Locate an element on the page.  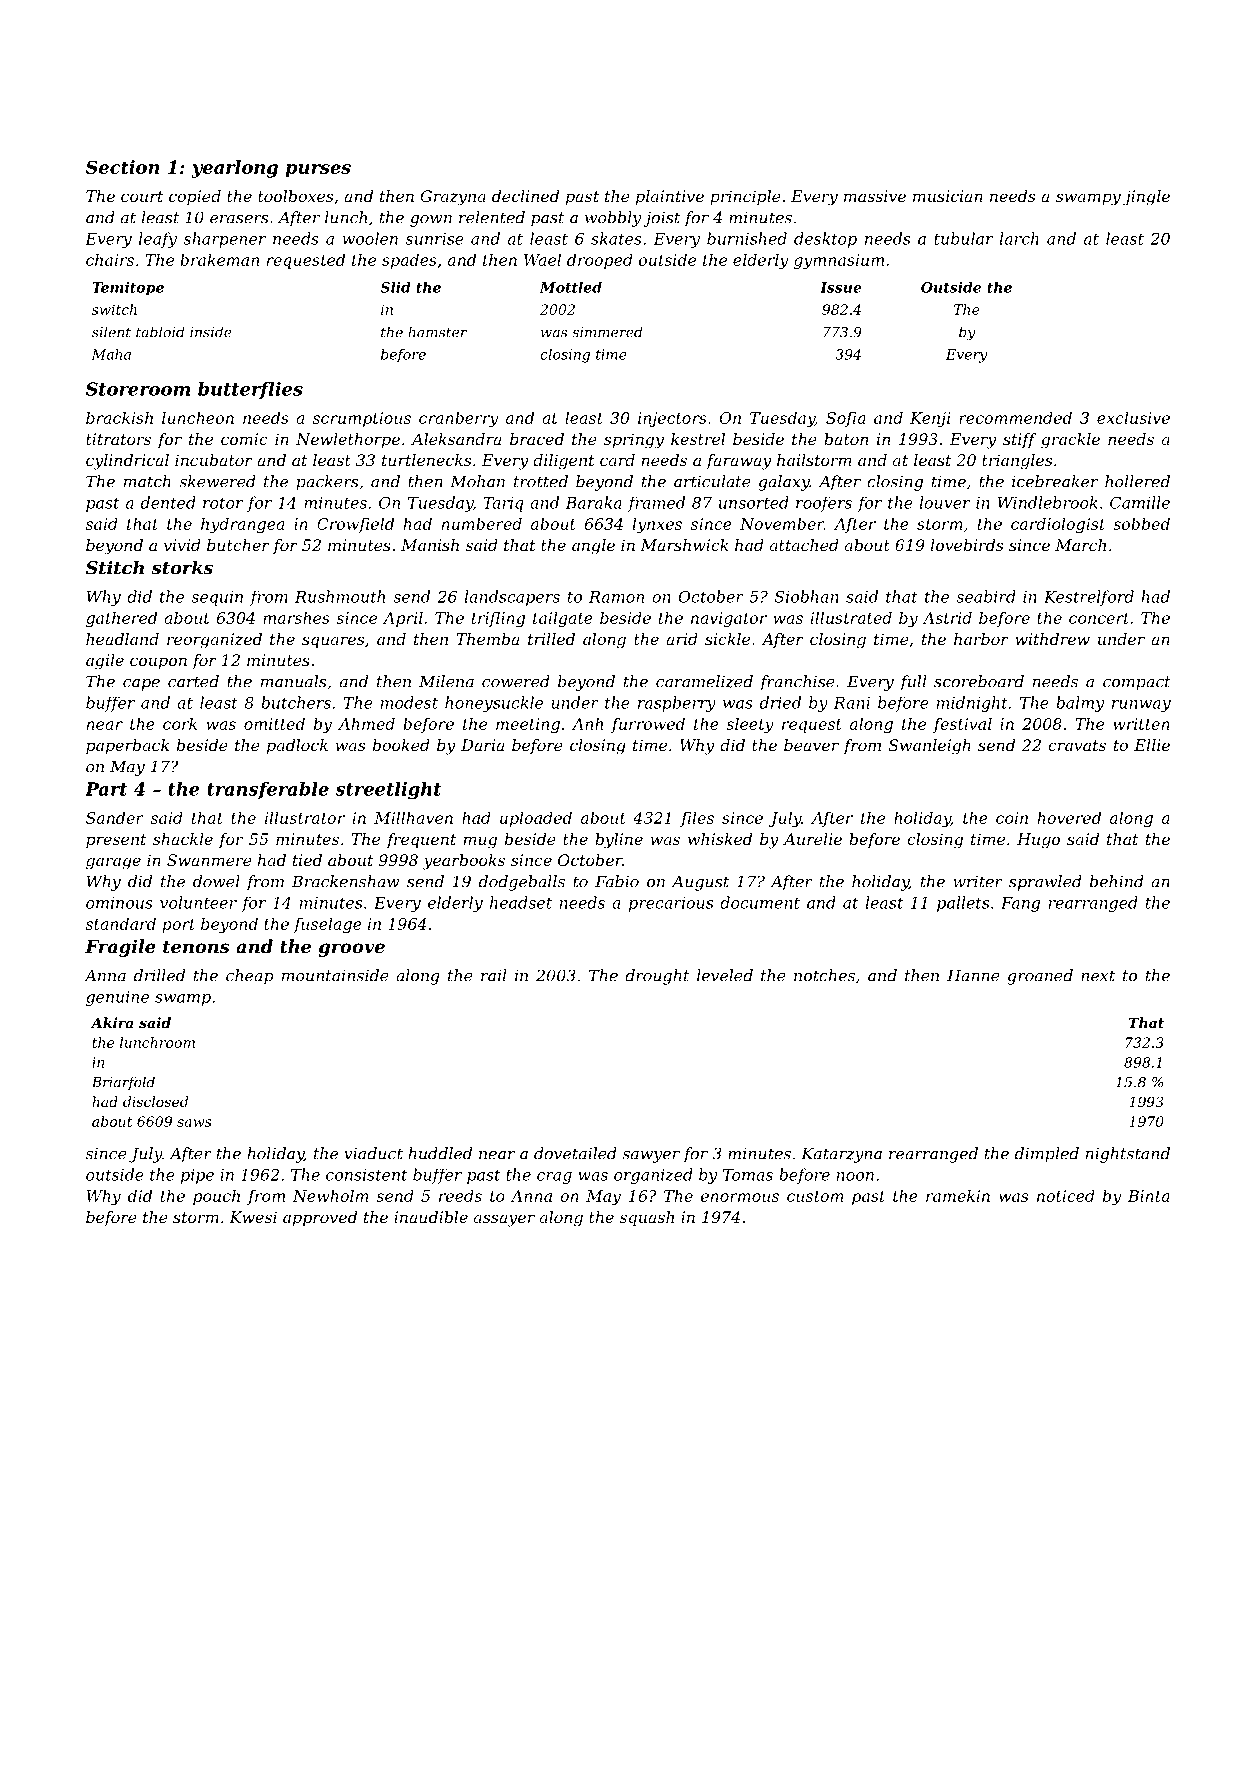
Issue is located at coordinates (840, 287).
